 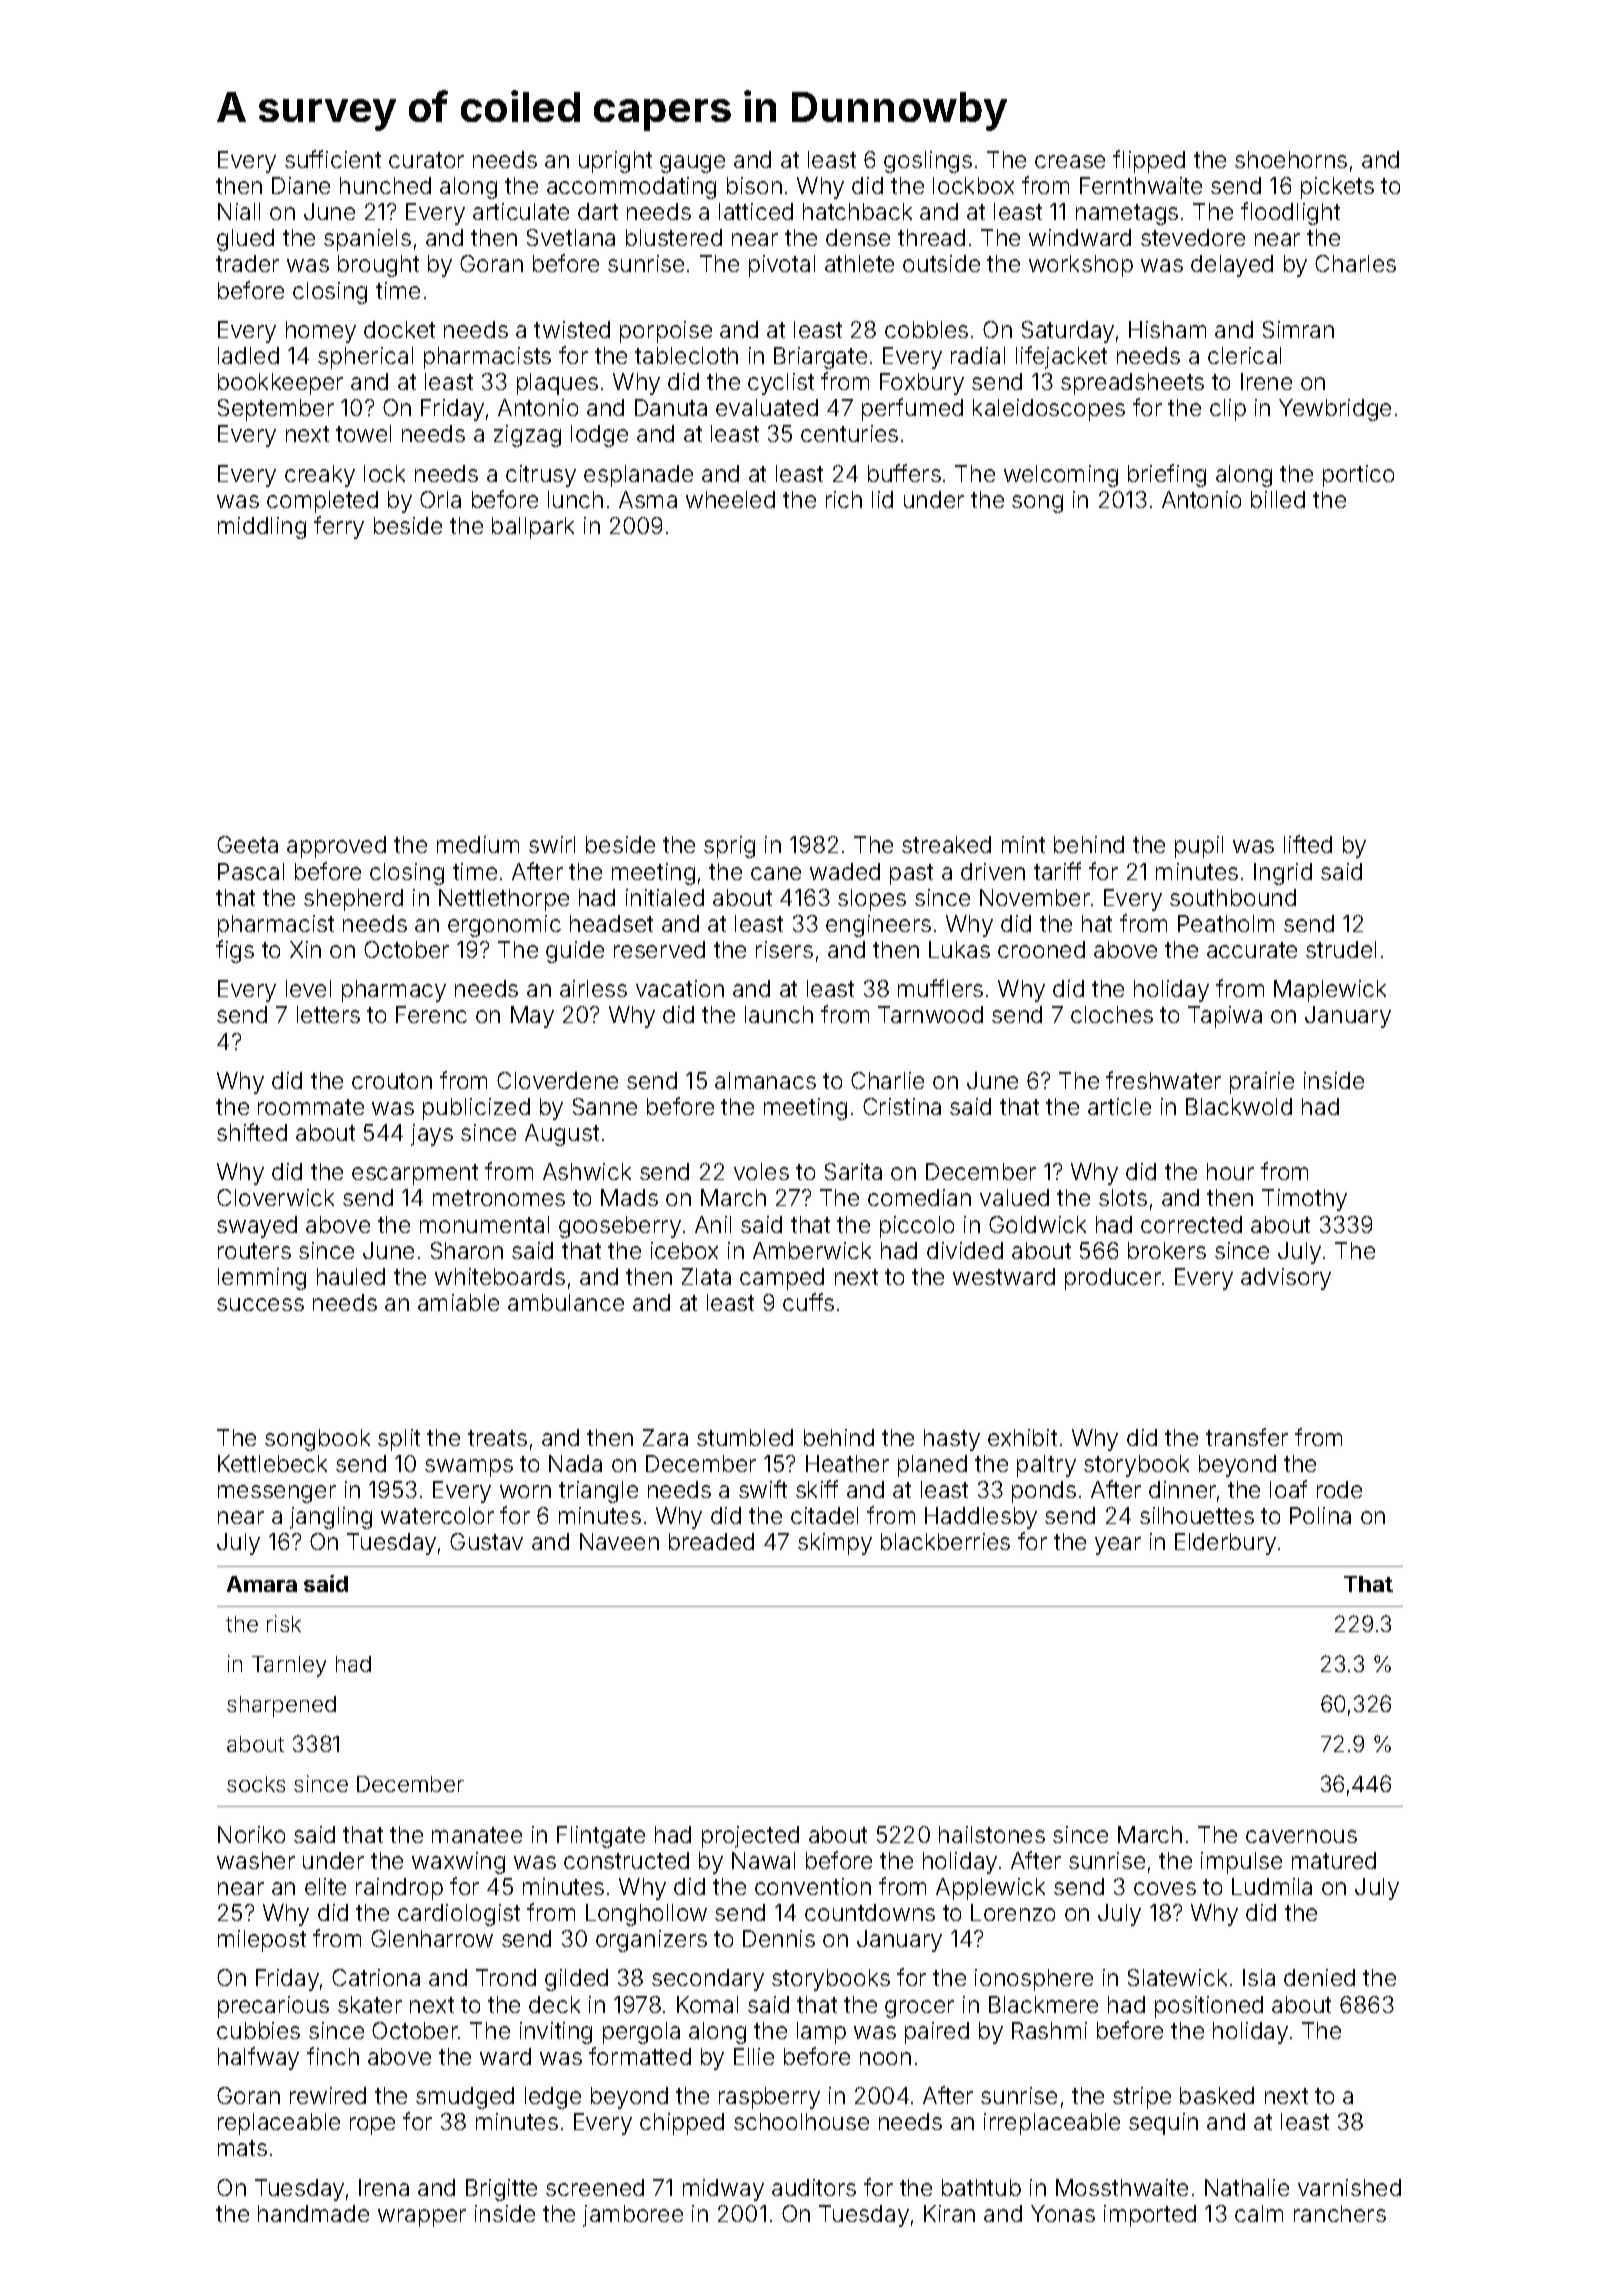 I want to click on September, so click(x=276, y=410).
